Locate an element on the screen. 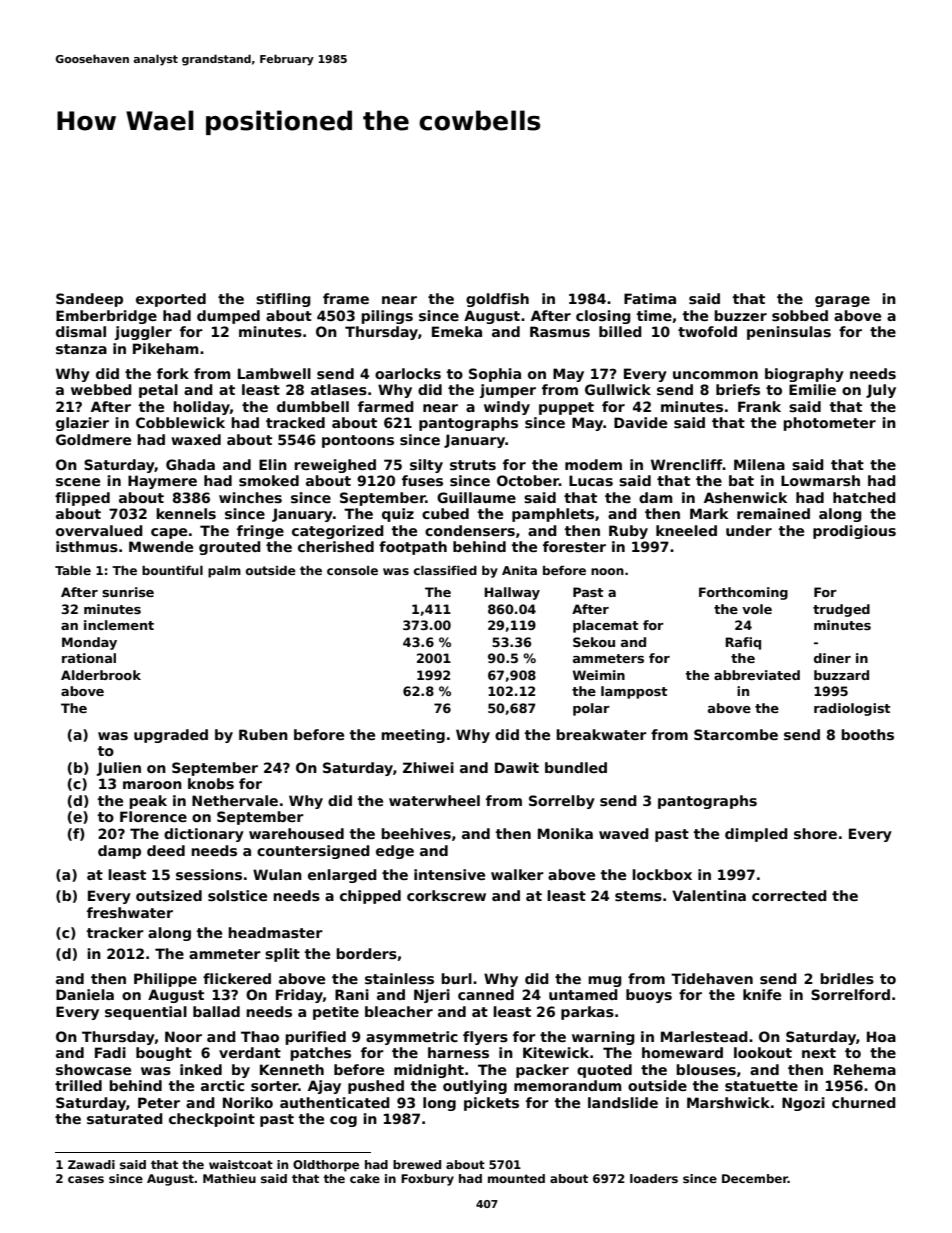  edge is located at coordinates (395, 852).
